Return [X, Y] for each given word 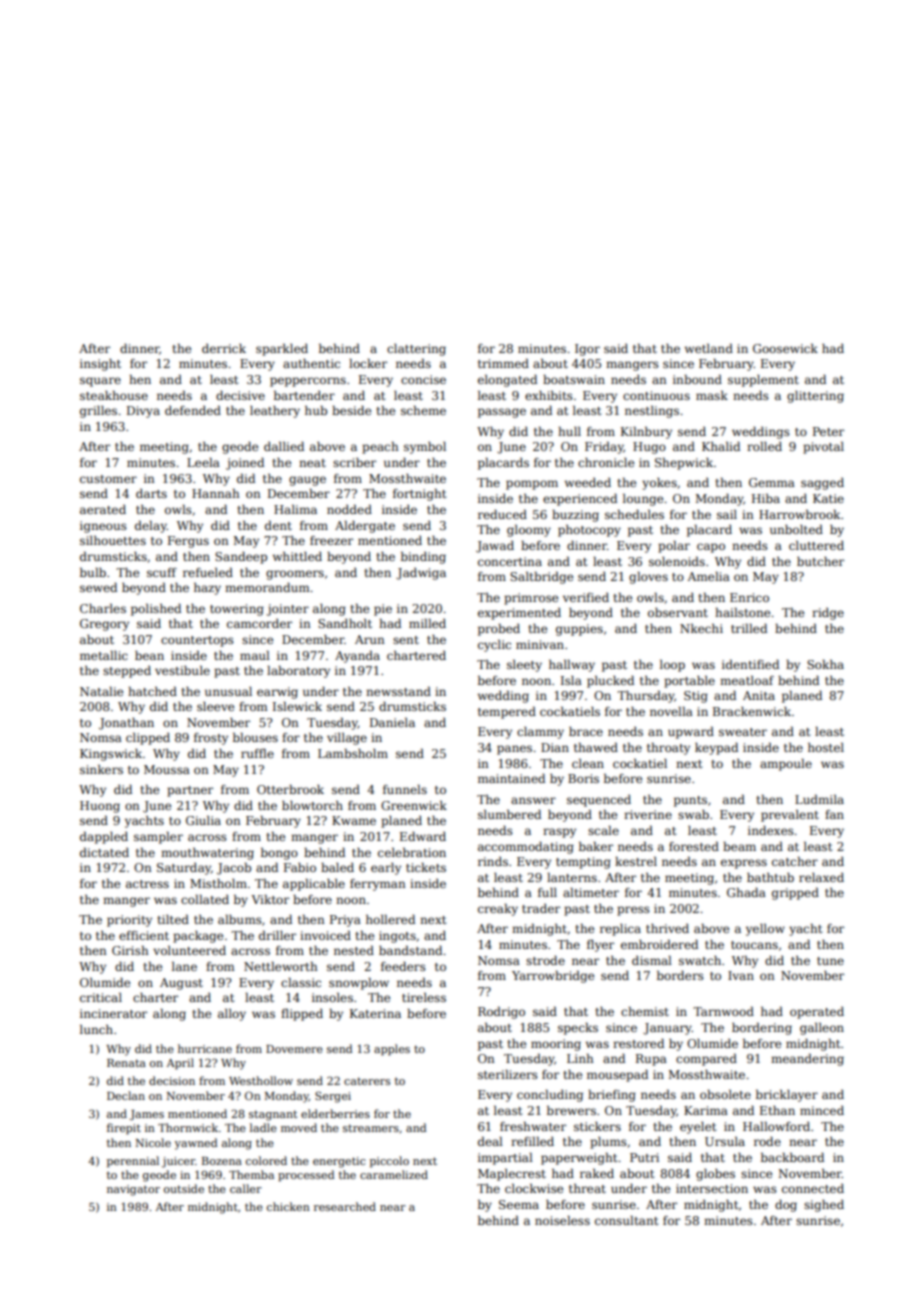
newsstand [398, 691]
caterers [367, 1081]
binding [423, 558]
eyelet [698, 1128]
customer [108, 479]
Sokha [825, 664]
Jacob [234, 869]
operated [817, 1013]
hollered [390, 919]
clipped [148, 739]
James [146, 1115]
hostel [826, 747]
